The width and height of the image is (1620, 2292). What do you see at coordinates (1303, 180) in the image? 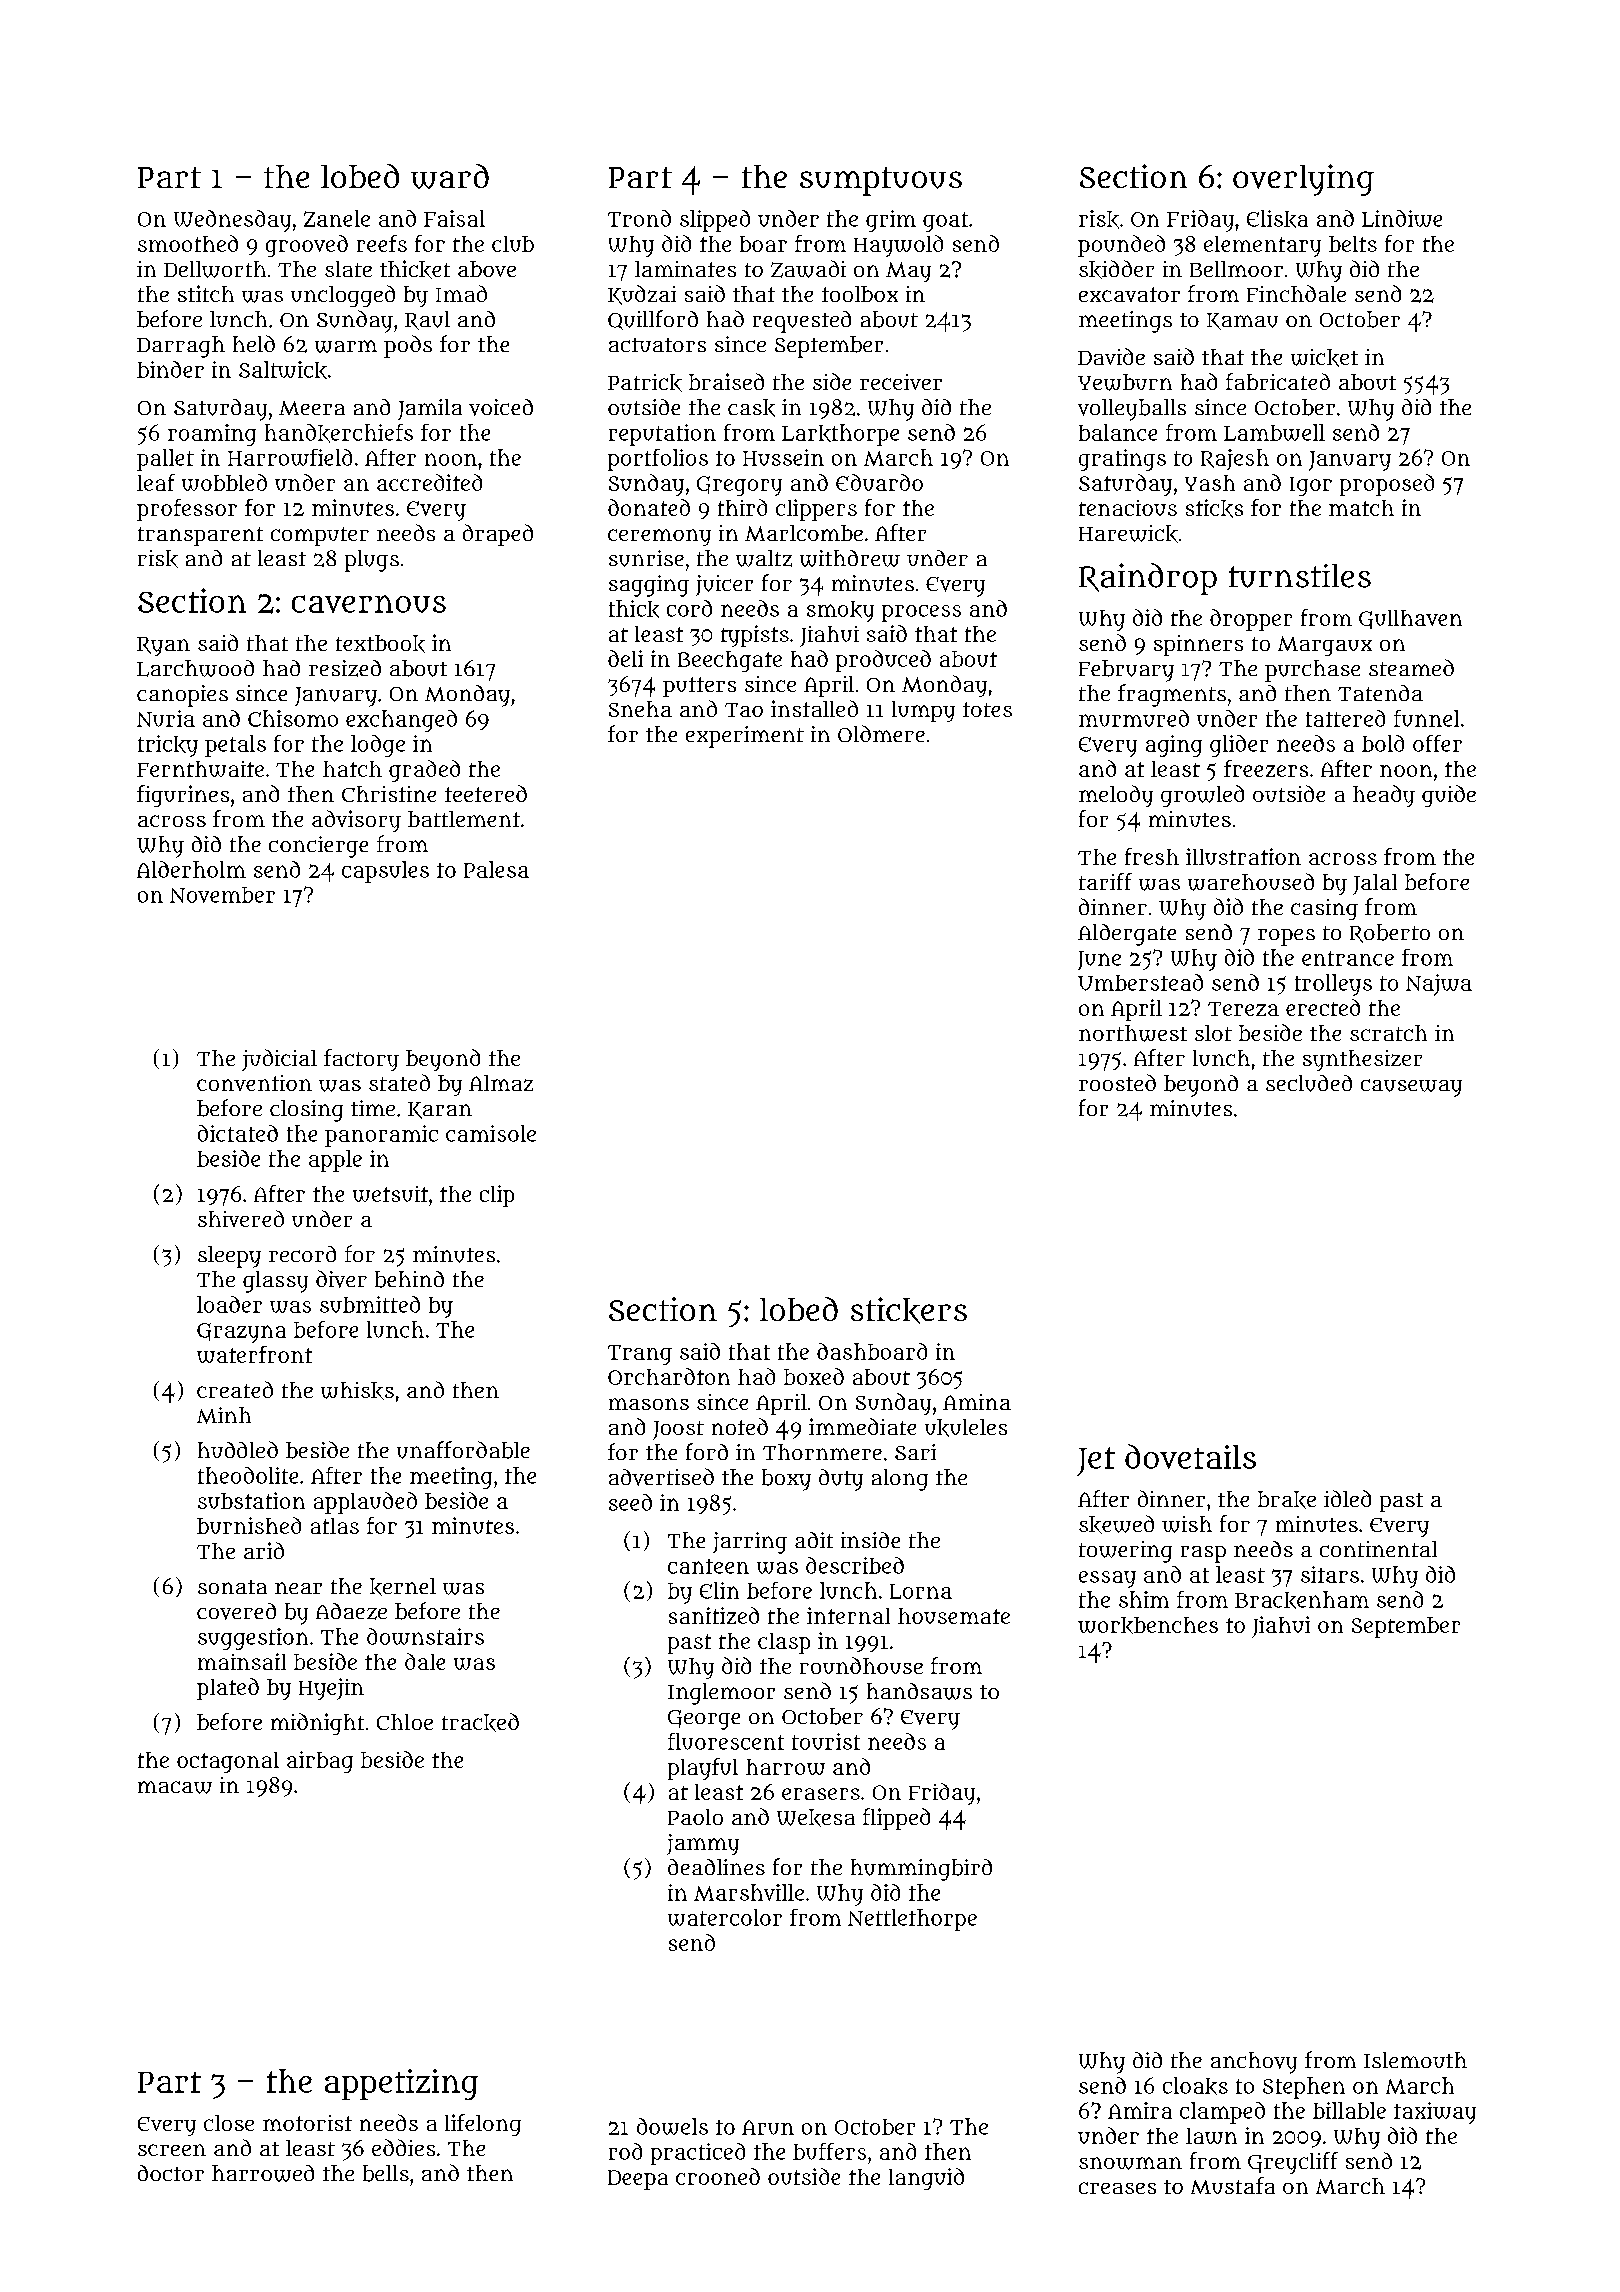
I see `overlying` at bounding box center [1303, 180].
